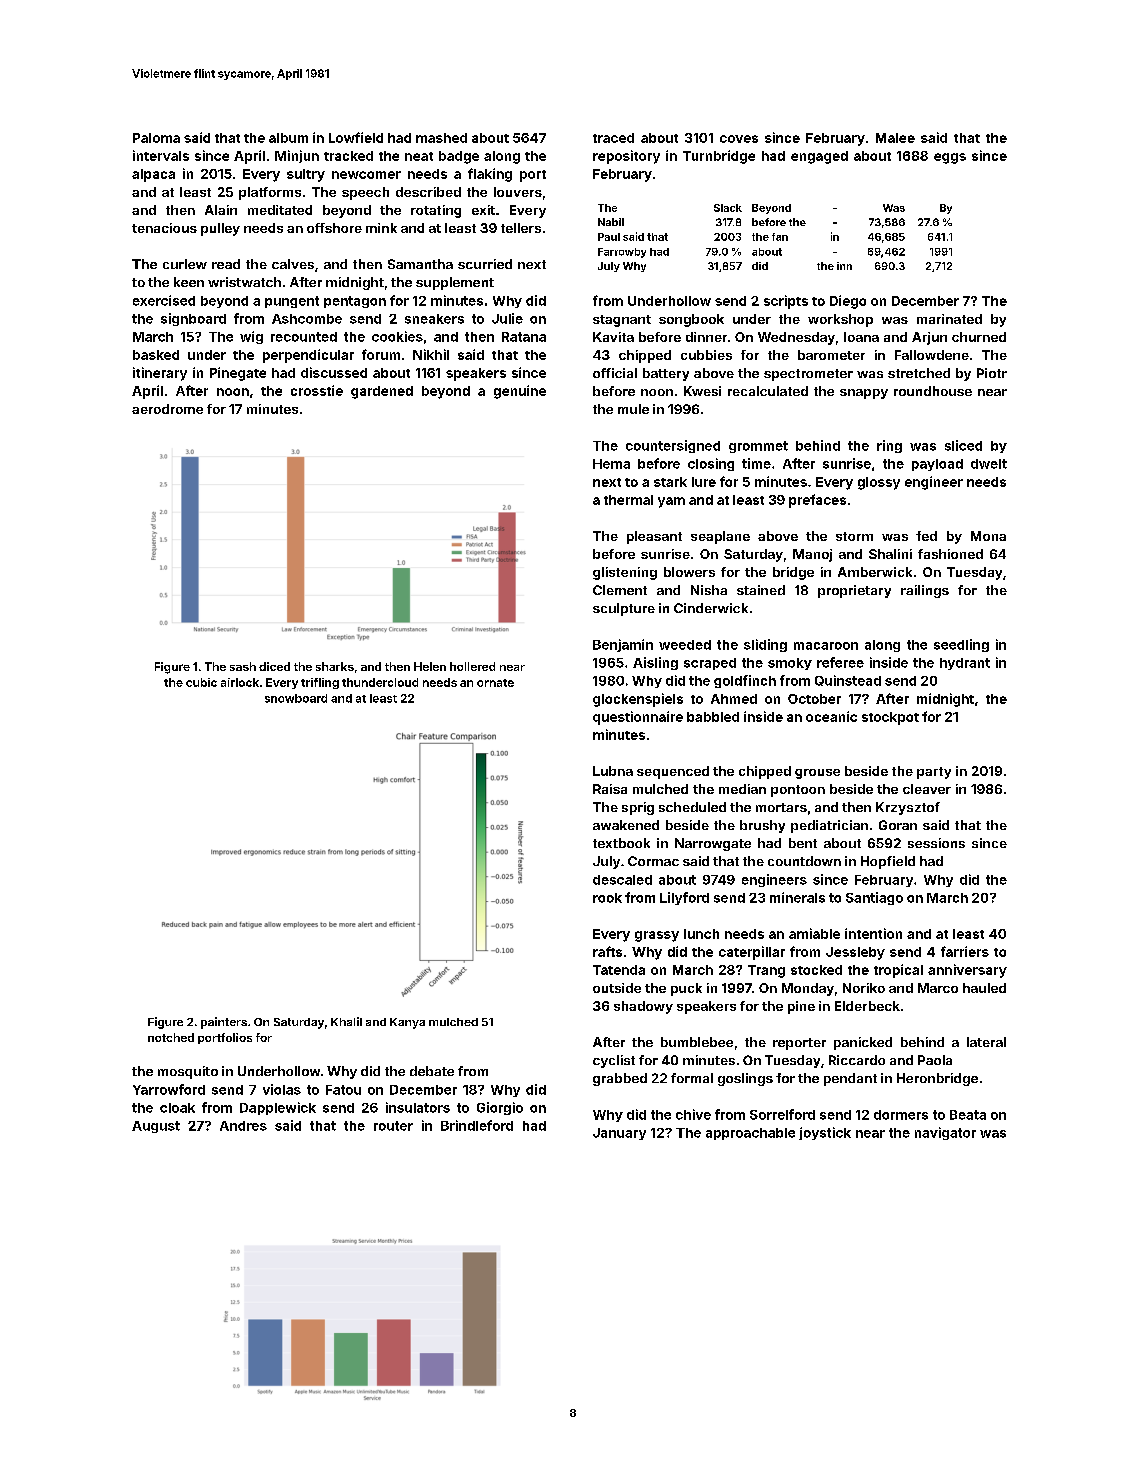  I want to click on coves, so click(739, 139).
